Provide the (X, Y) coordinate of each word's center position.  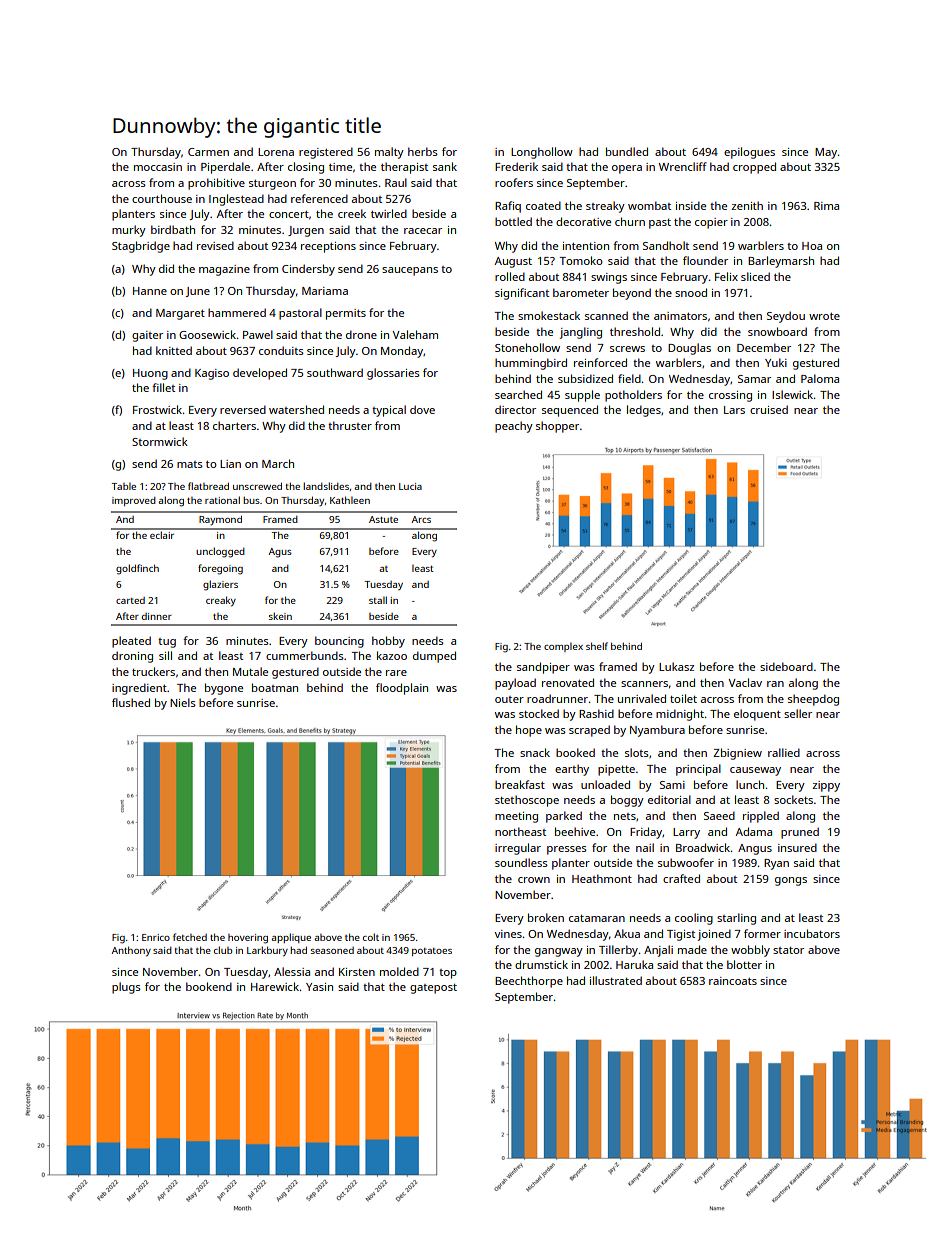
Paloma (820, 378)
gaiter (147, 336)
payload (515, 684)
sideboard (786, 666)
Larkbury (267, 951)
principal (698, 770)
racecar (423, 231)
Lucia (410, 486)
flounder (705, 260)
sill (165, 655)
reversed (243, 409)
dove (422, 409)
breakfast (520, 784)
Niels (183, 702)
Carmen (208, 152)
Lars (734, 410)
